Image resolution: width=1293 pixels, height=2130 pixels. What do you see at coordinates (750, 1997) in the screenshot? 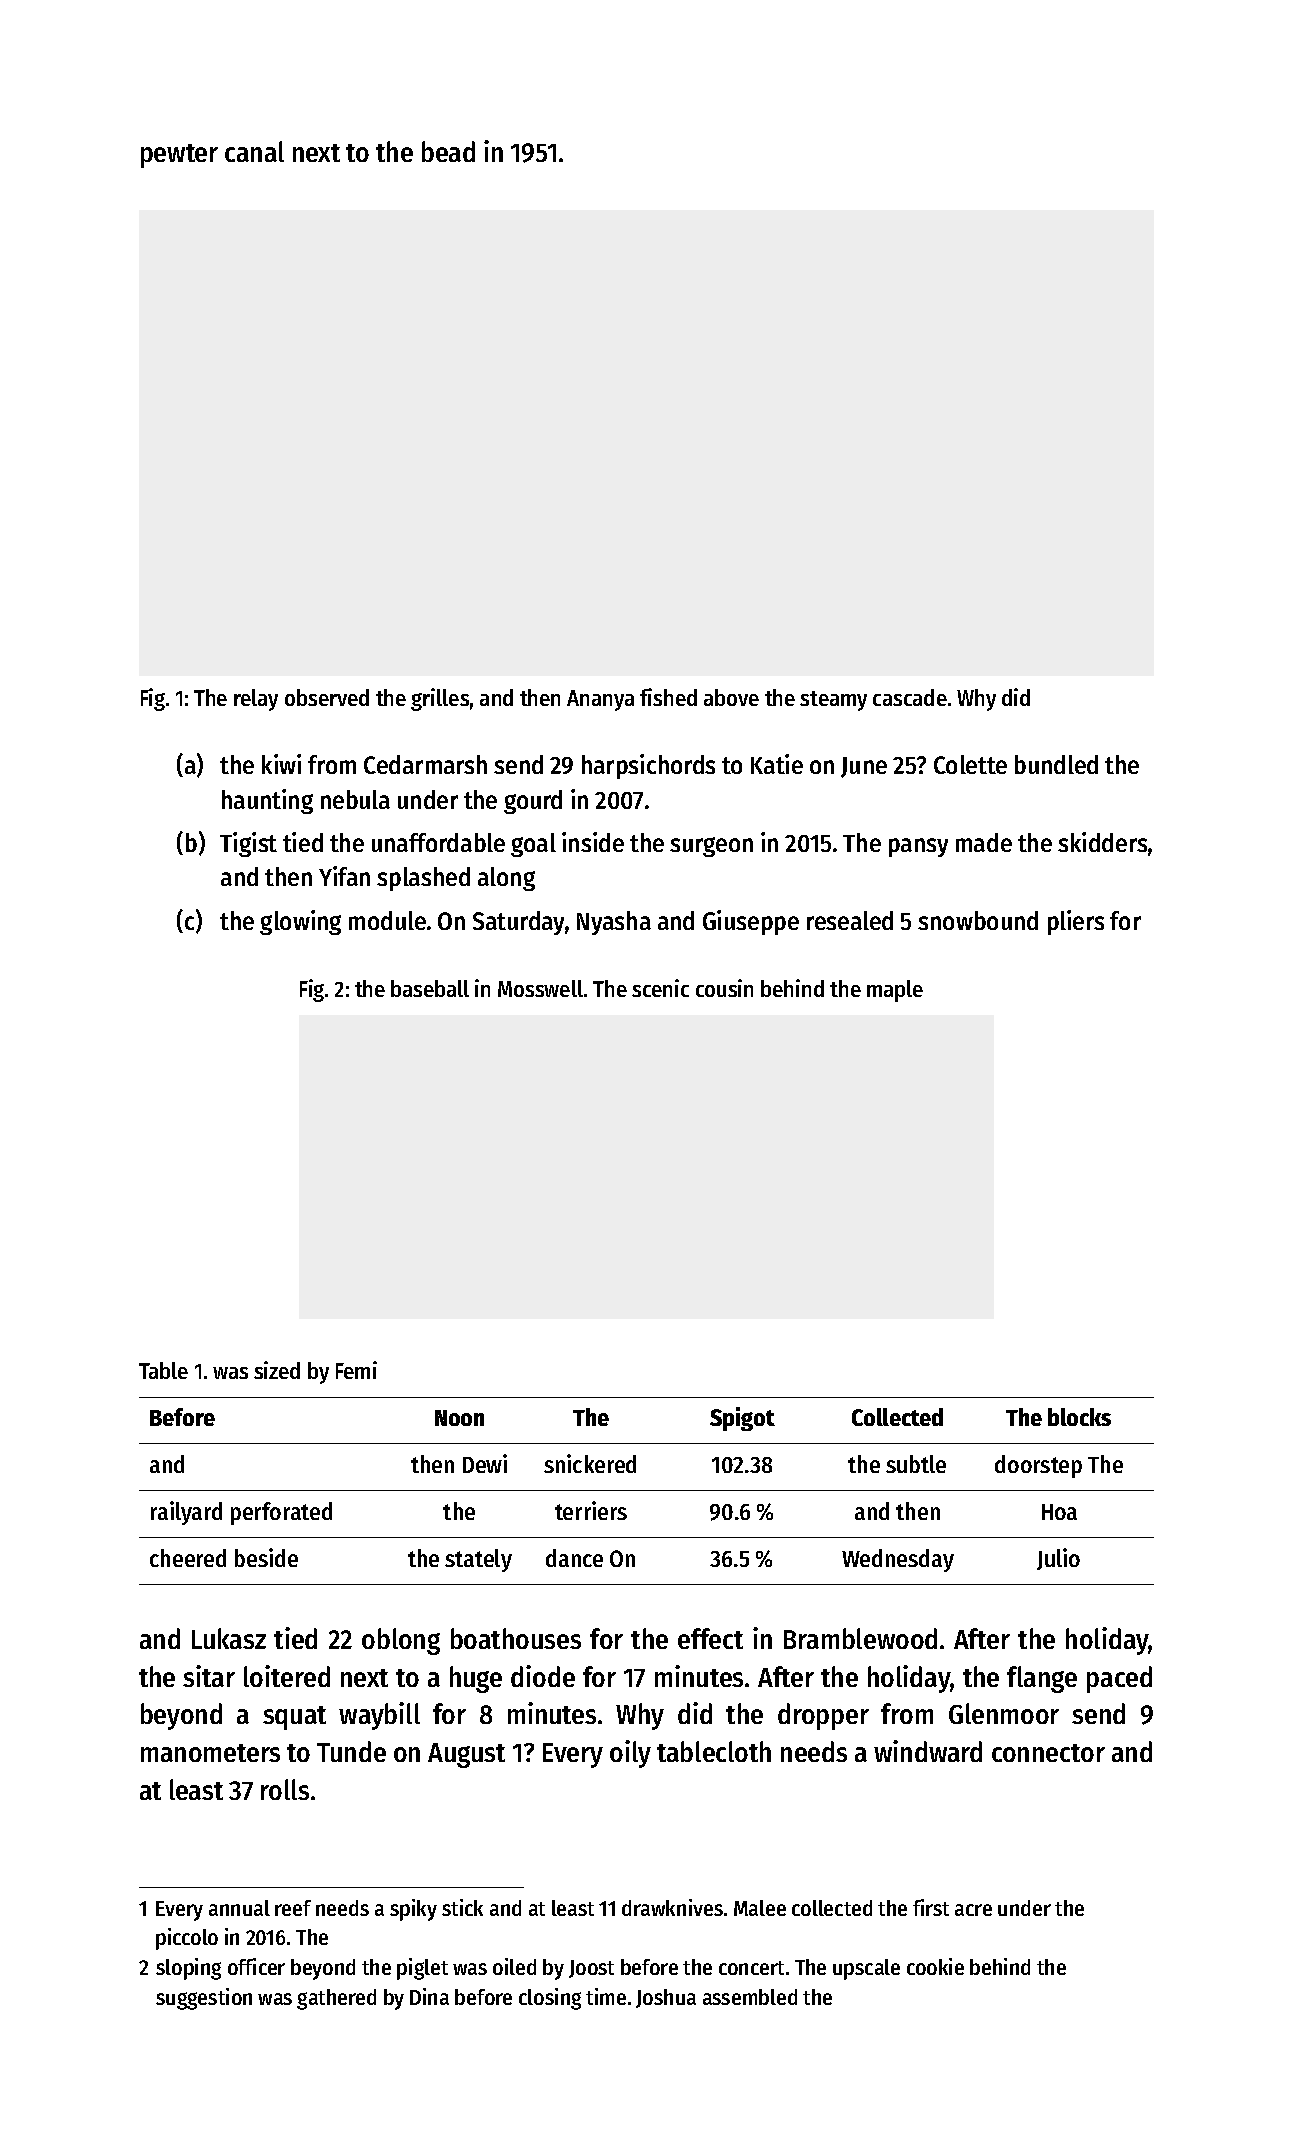
I see `assembled` at bounding box center [750, 1997].
